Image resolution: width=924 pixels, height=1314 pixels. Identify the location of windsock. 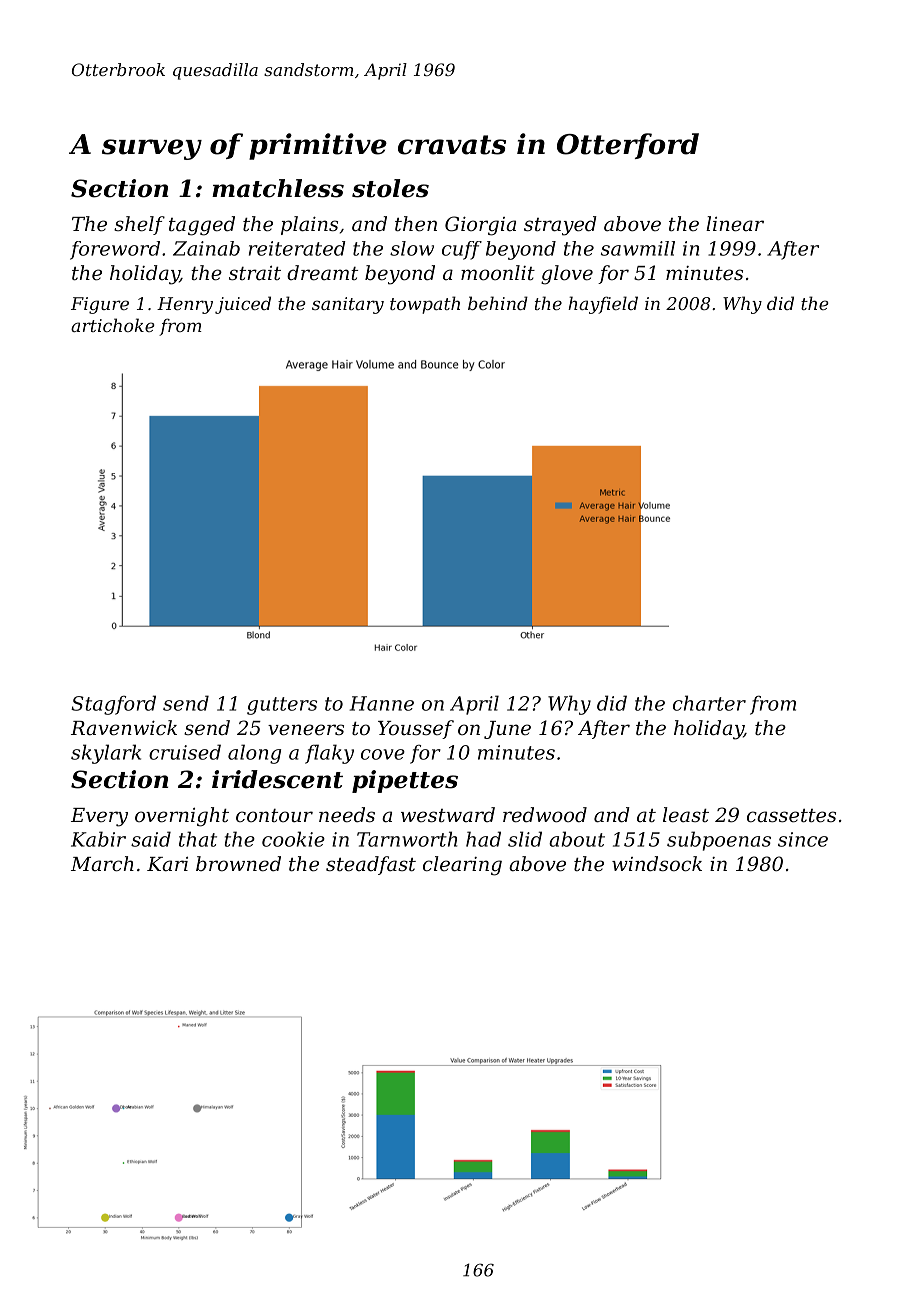
(657, 864).
